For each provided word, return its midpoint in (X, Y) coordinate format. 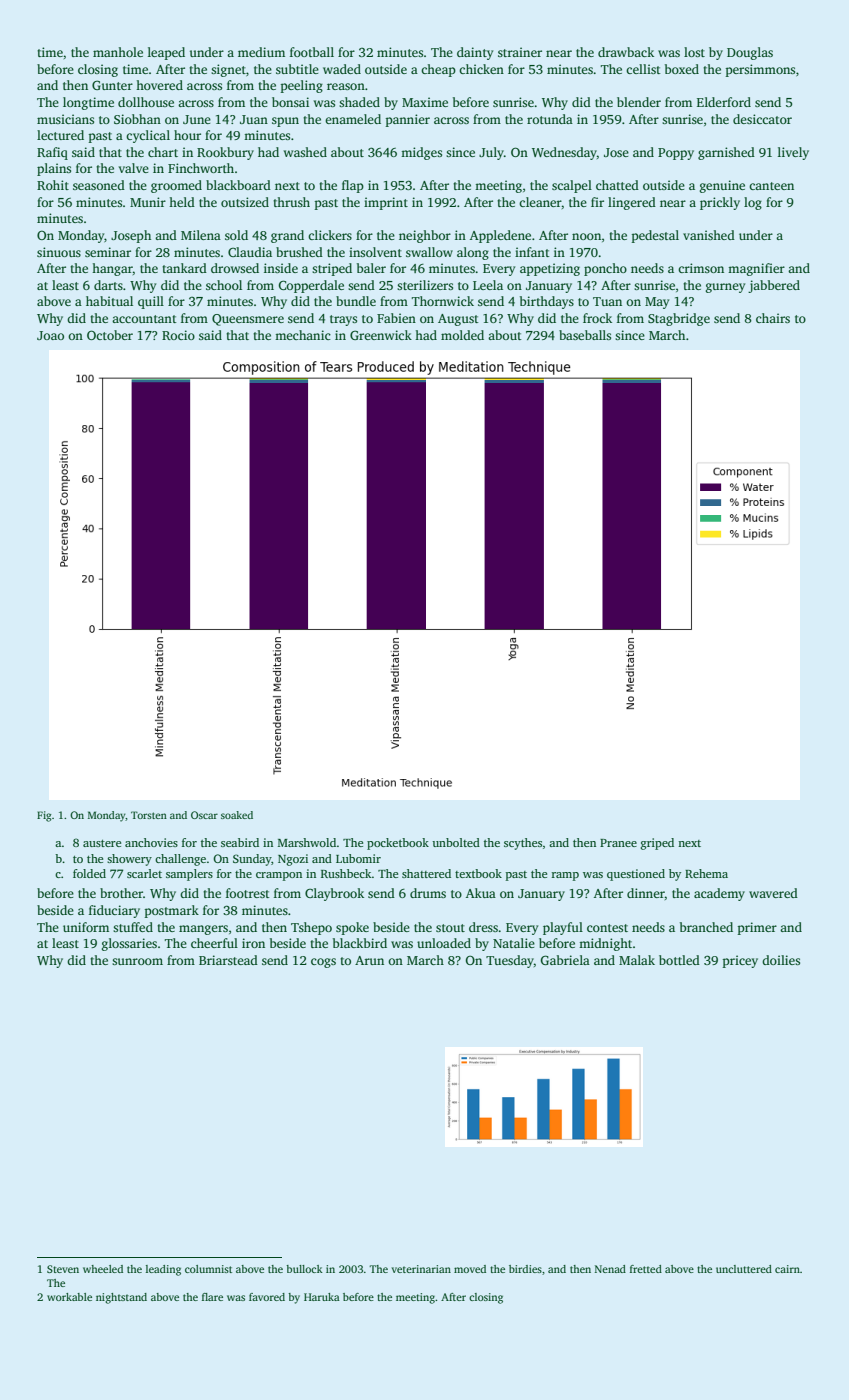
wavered (773, 893)
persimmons (760, 70)
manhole (118, 52)
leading (163, 1270)
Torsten (149, 815)
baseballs (585, 335)
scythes (523, 844)
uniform (86, 927)
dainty (475, 53)
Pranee (618, 843)
